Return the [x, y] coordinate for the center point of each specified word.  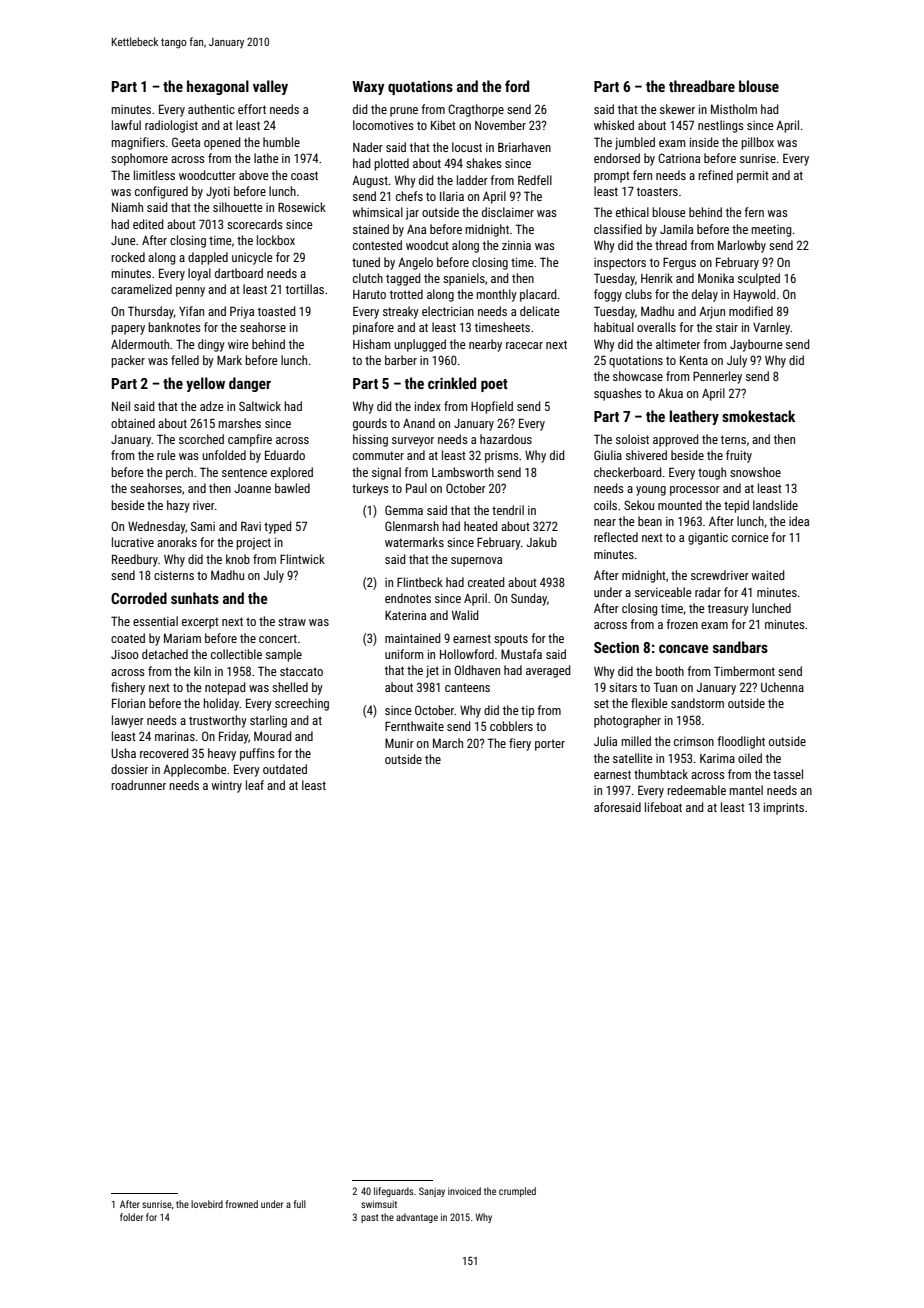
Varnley [771, 328]
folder [131, 1217]
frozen [682, 624]
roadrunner [138, 785]
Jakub [541, 542]
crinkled [452, 383]
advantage [417, 1218]
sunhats [195, 598]
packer [128, 361]
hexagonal [218, 87]
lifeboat [663, 807]
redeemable [696, 790]
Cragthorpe [476, 110]
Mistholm [734, 109]
